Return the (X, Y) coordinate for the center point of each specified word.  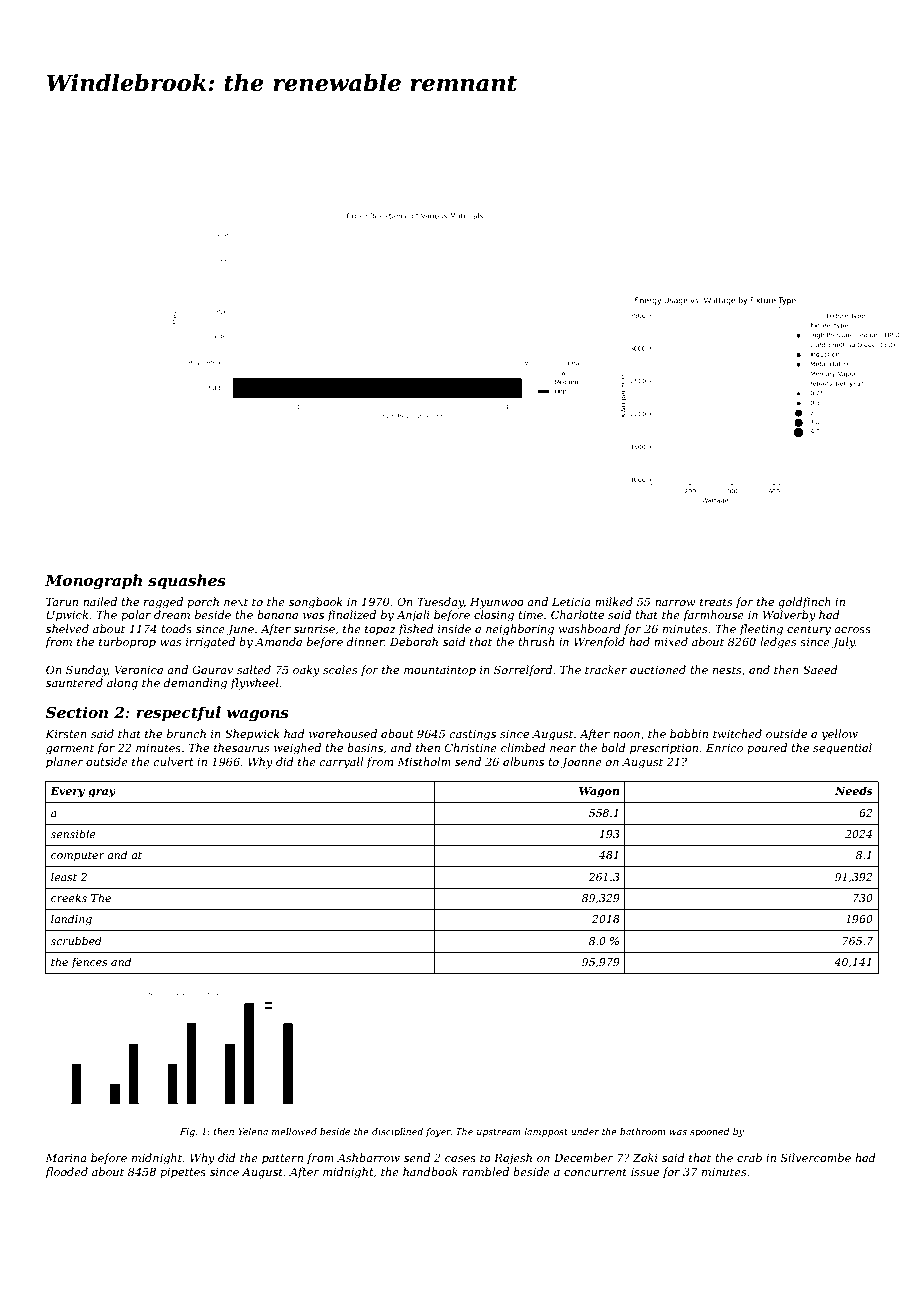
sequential (842, 749)
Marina (66, 1158)
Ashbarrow (368, 1157)
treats (716, 602)
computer (78, 856)
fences (89, 962)
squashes (187, 581)
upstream (499, 1133)
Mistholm (424, 761)
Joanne (581, 763)
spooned (710, 1132)
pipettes (183, 1173)
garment (70, 749)
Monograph (93, 582)
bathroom (642, 1131)
